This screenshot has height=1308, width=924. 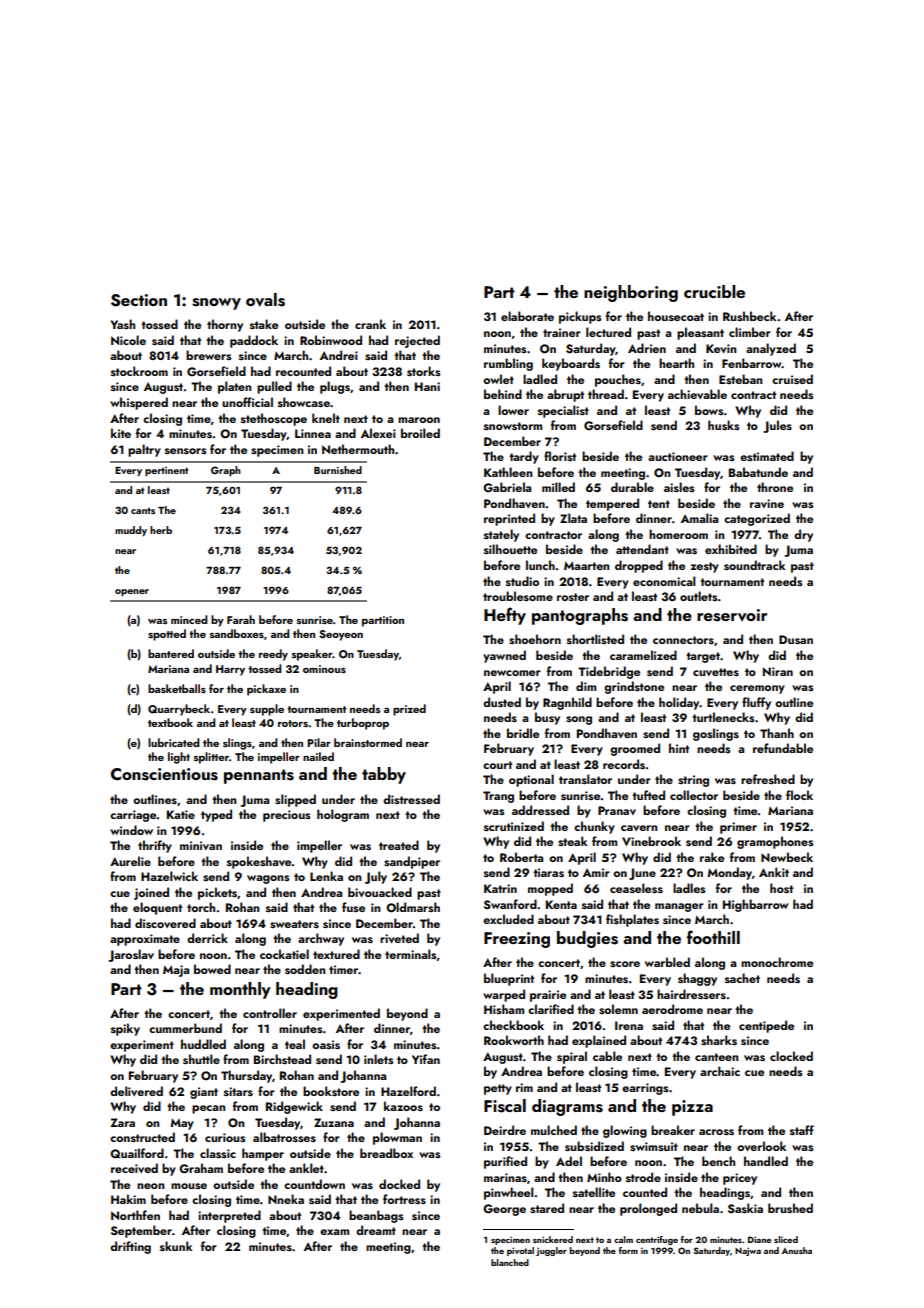 What do you see at coordinates (370, 324) in the screenshot?
I see `crank` at bounding box center [370, 324].
